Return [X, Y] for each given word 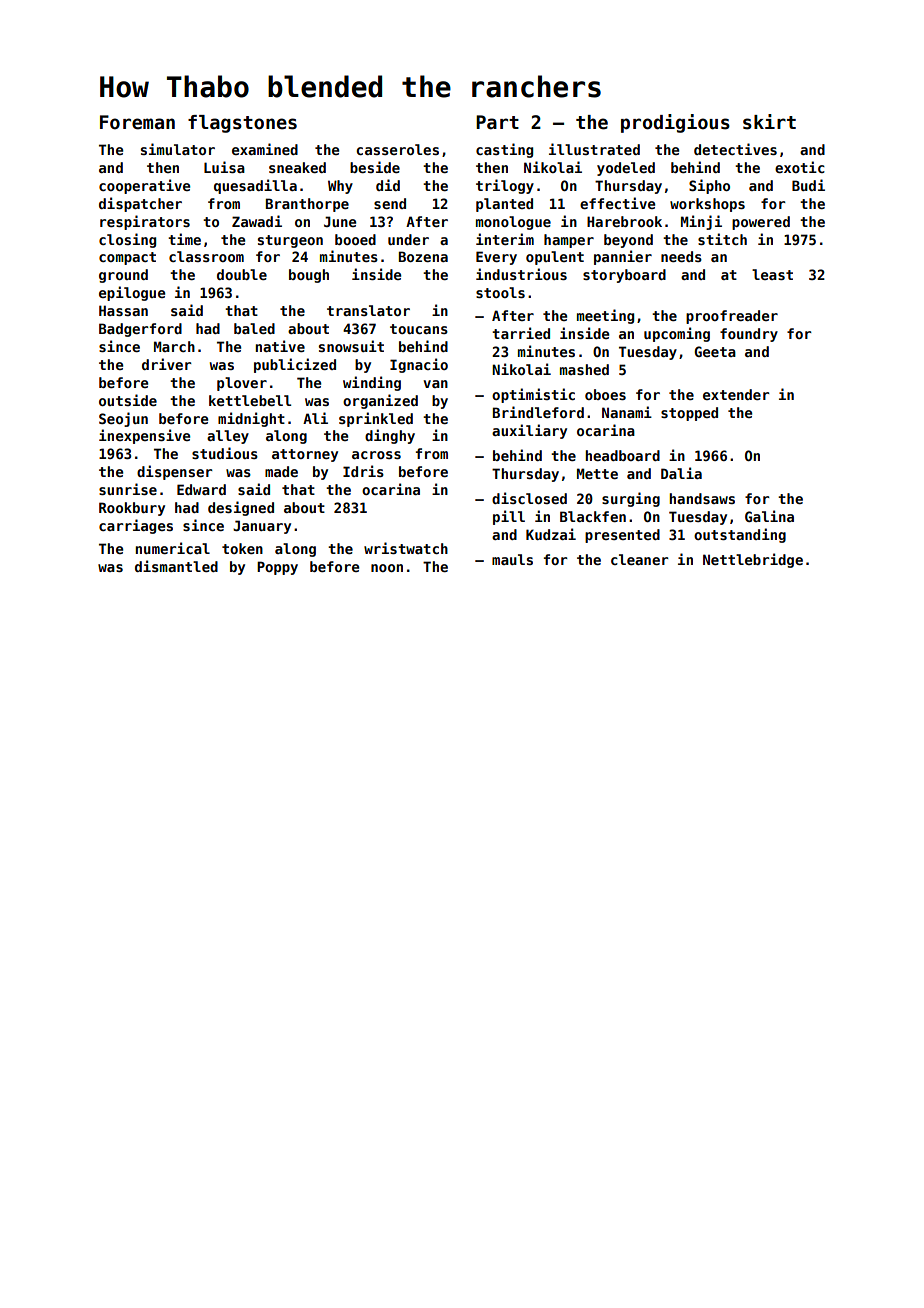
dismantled [176, 566]
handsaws [702, 498]
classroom [206, 256]
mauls [512, 559]
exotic [800, 167]
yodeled [626, 169]
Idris [363, 471]
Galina [769, 516]
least [772, 274]
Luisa [224, 167]
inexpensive [144, 436]
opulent [555, 258]
